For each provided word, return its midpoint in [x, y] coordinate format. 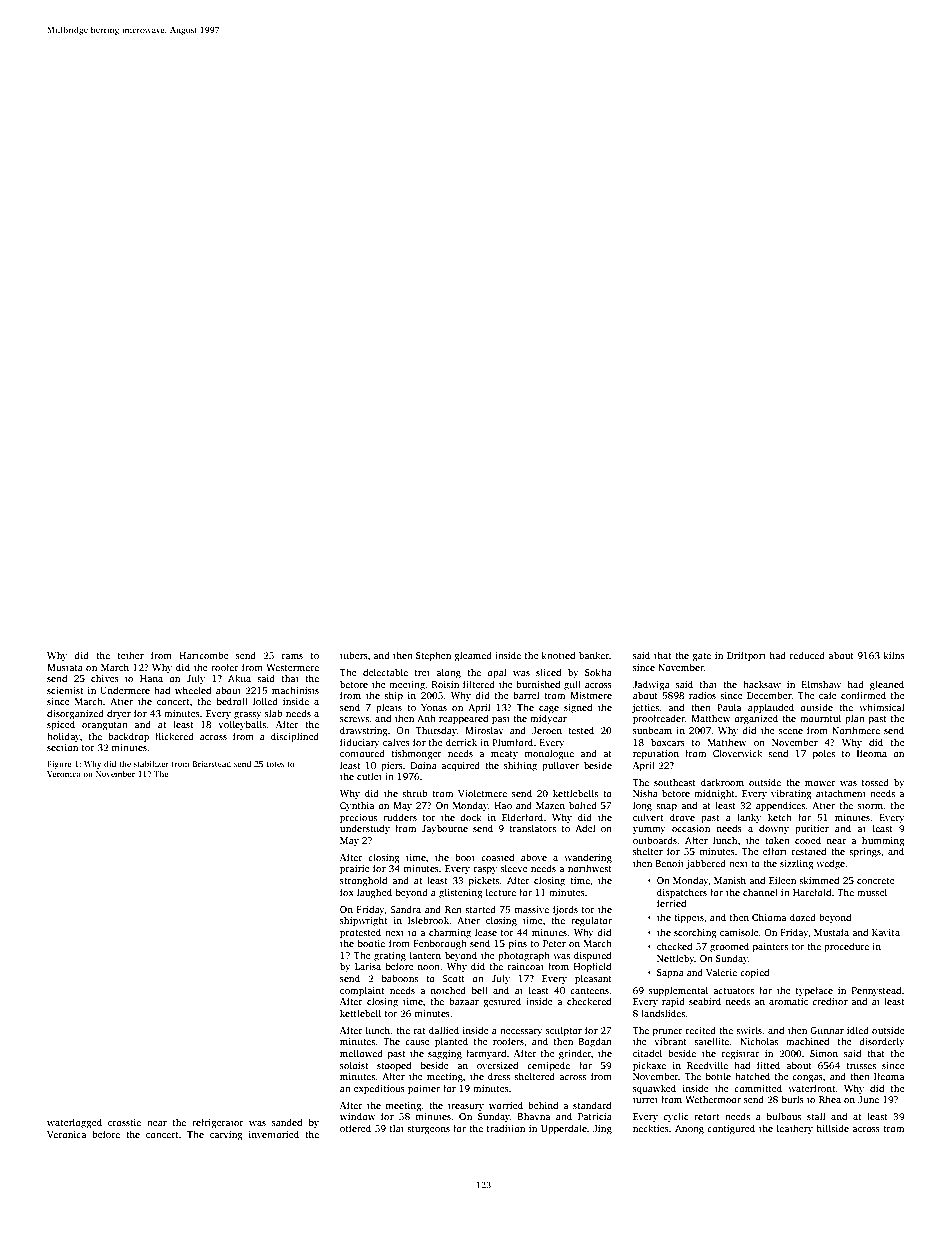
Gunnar [827, 1030]
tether [131, 655]
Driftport [746, 656]
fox [347, 892]
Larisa [368, 966]
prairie [355, 869]
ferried [672, 903]
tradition [506, 1128]
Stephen [433, 656]
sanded [287, 1122]
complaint [362, 991]
